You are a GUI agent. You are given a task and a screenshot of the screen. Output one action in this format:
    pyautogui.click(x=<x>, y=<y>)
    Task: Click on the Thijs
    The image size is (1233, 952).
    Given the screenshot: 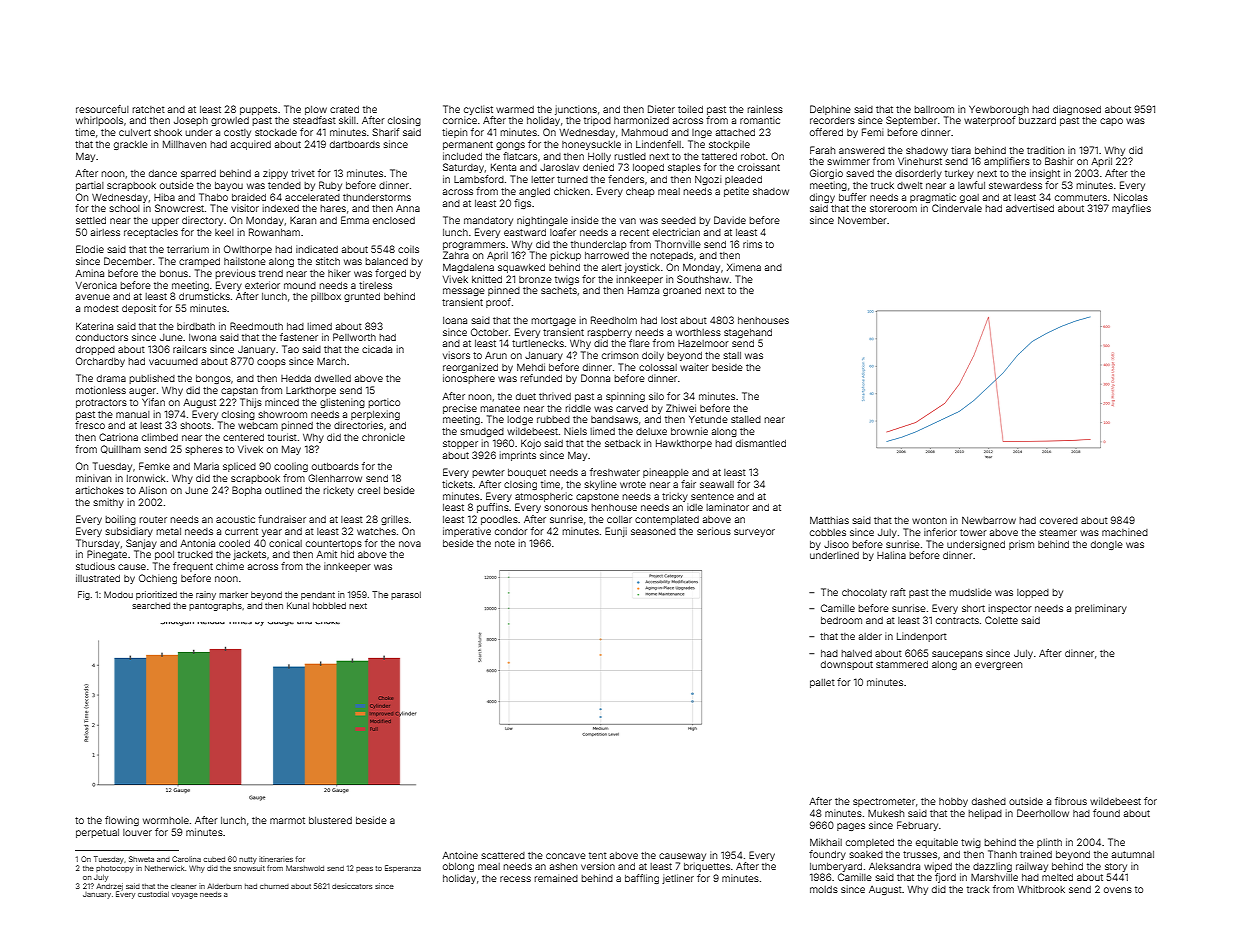 What is the action you would take?
    pyautogui.click(x=251, y=403)
